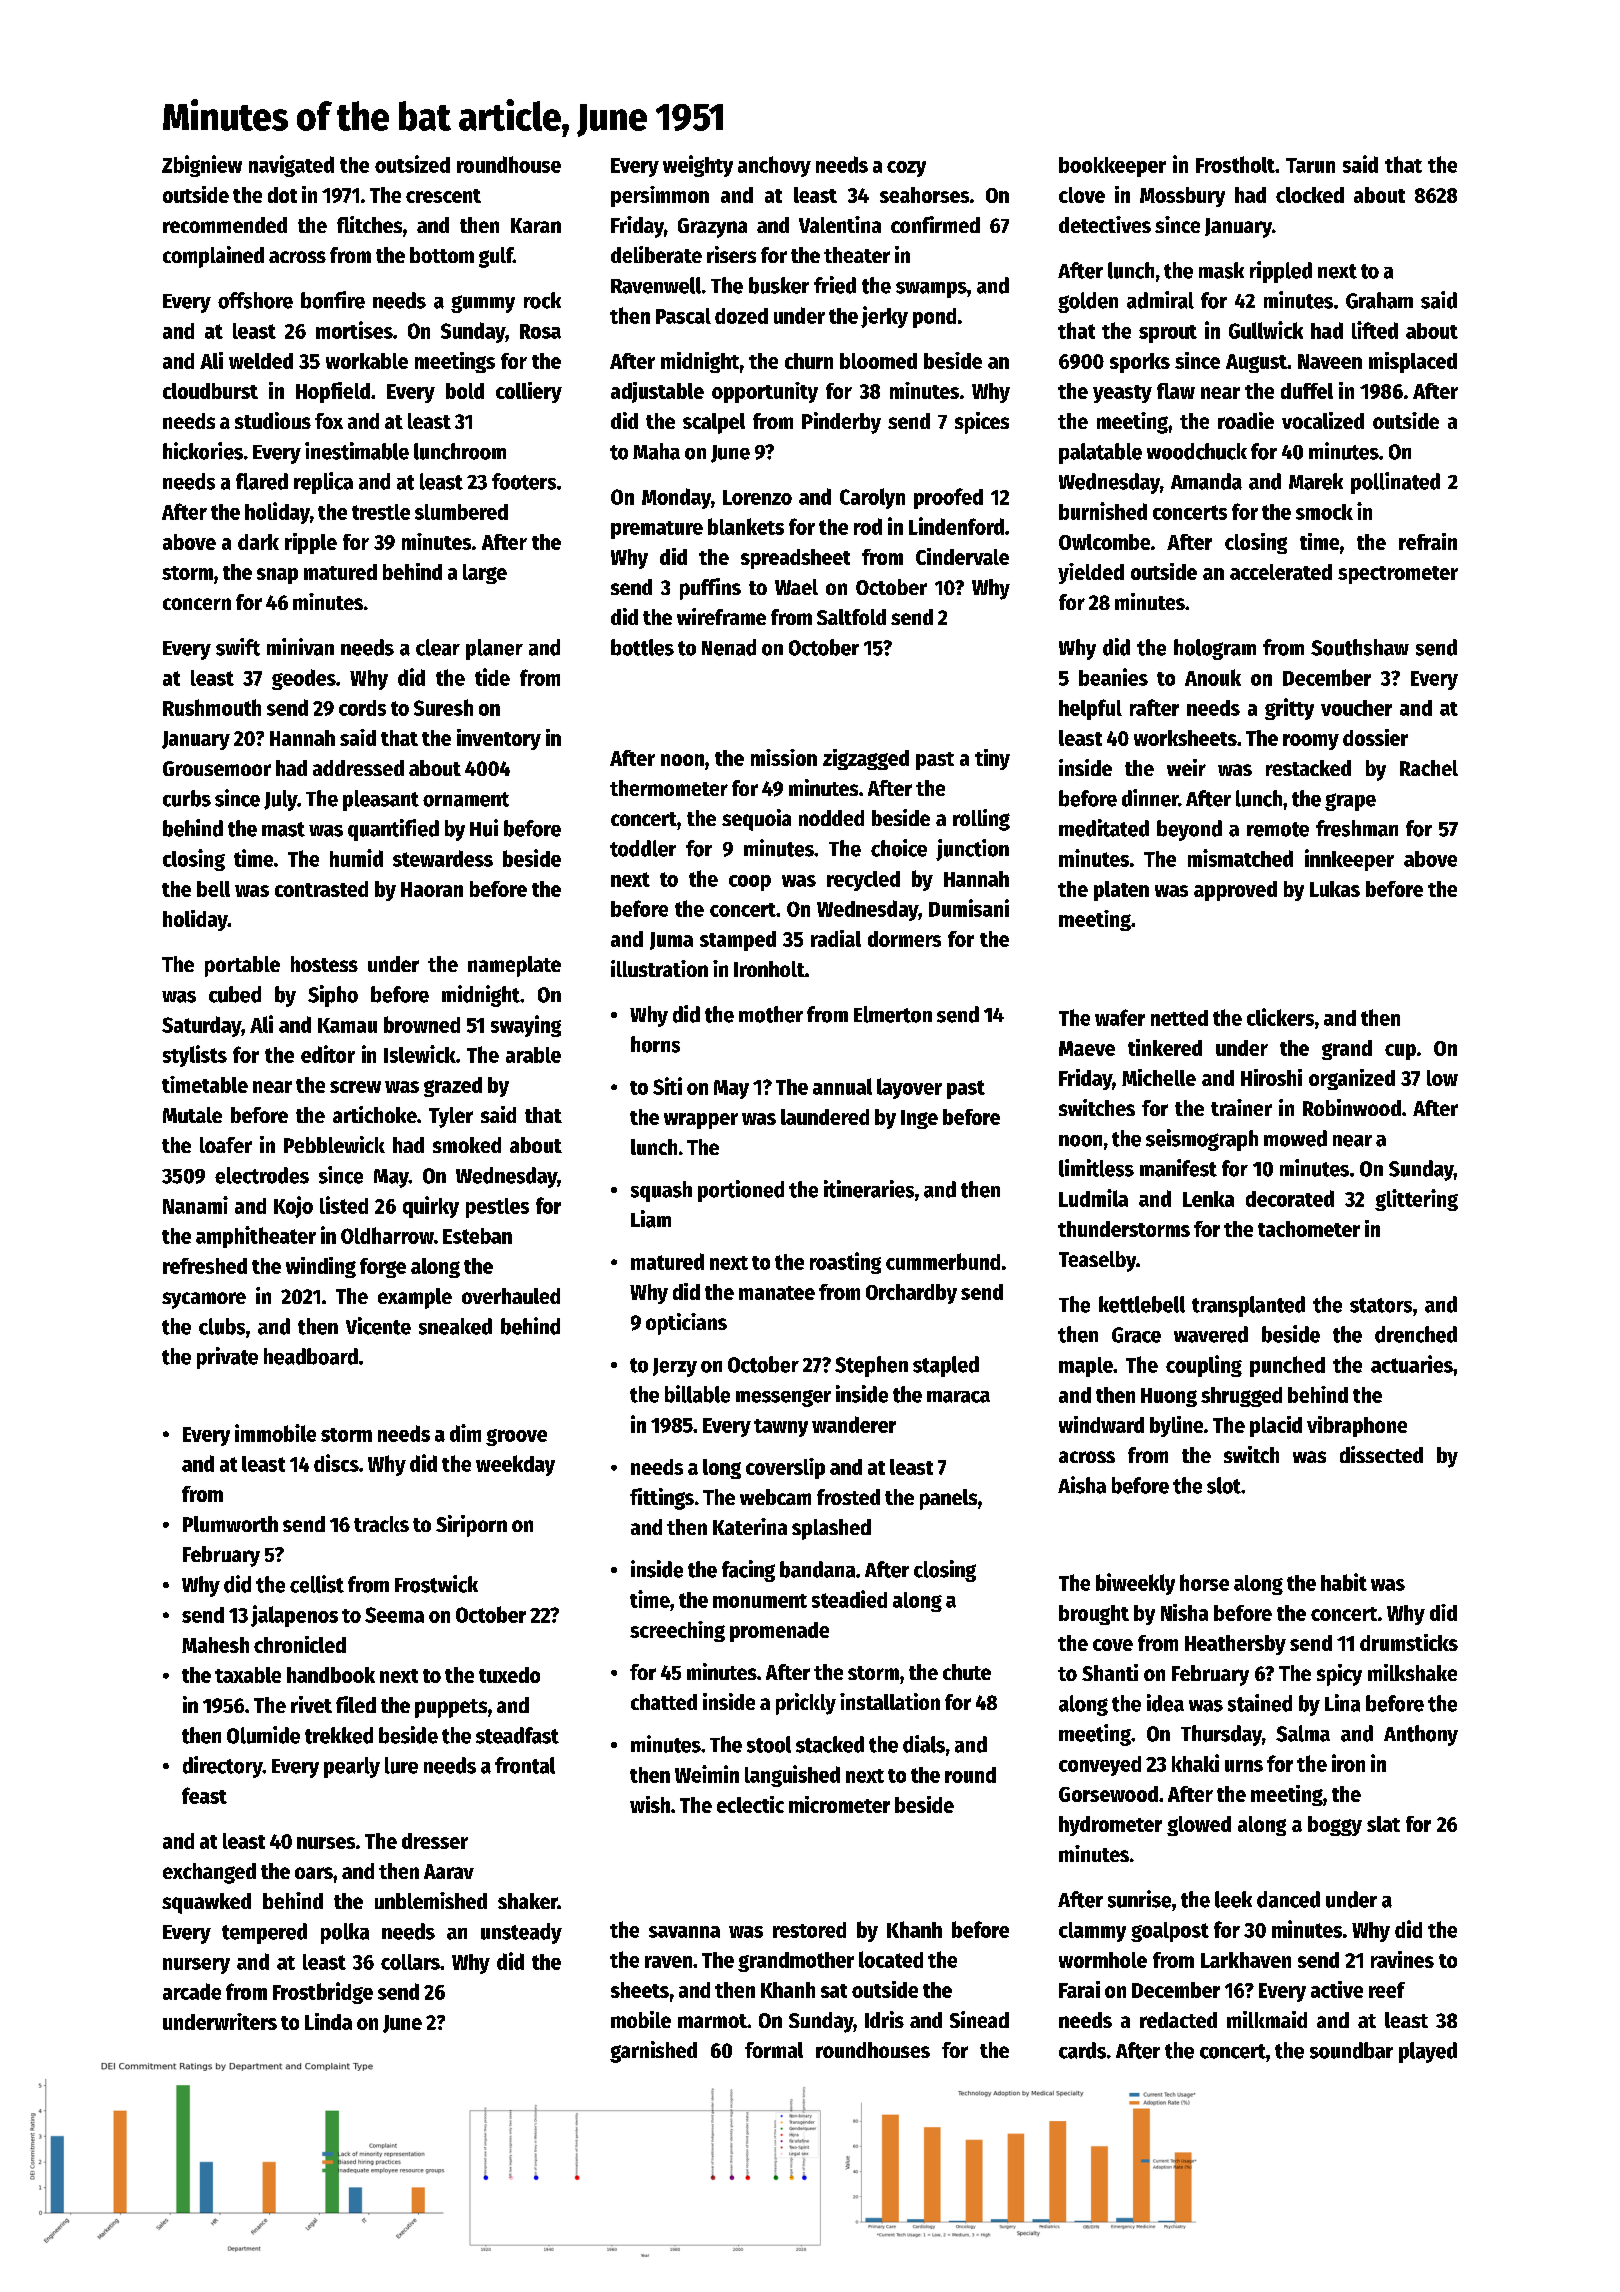 The image size is (1620, 2292). What do you see at coordinates (1235, 164) in the document?
I see `Frostholt` at bounding box center [1235, 164].
